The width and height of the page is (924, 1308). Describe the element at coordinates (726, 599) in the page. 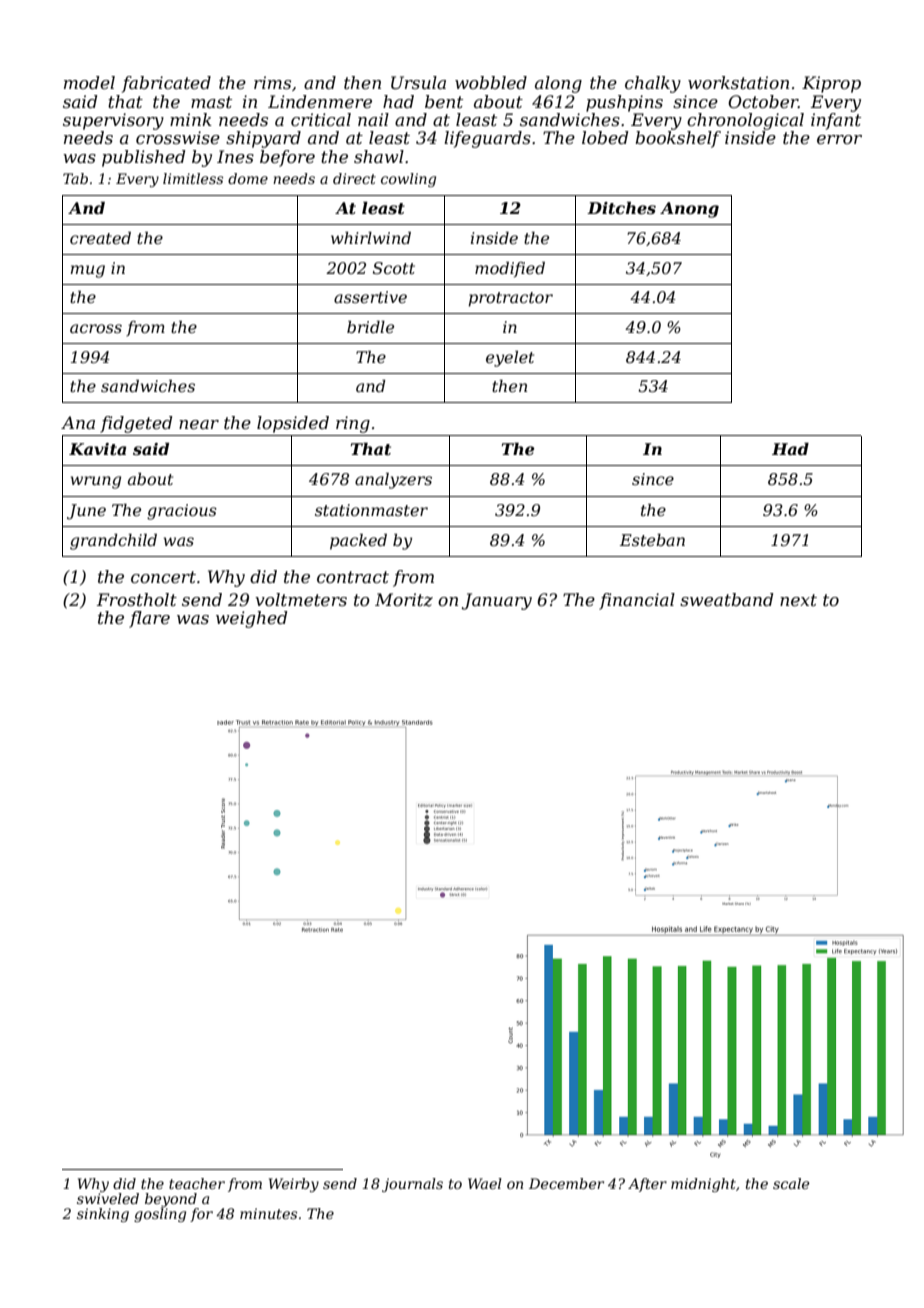

I see `sweatband` at that location.
